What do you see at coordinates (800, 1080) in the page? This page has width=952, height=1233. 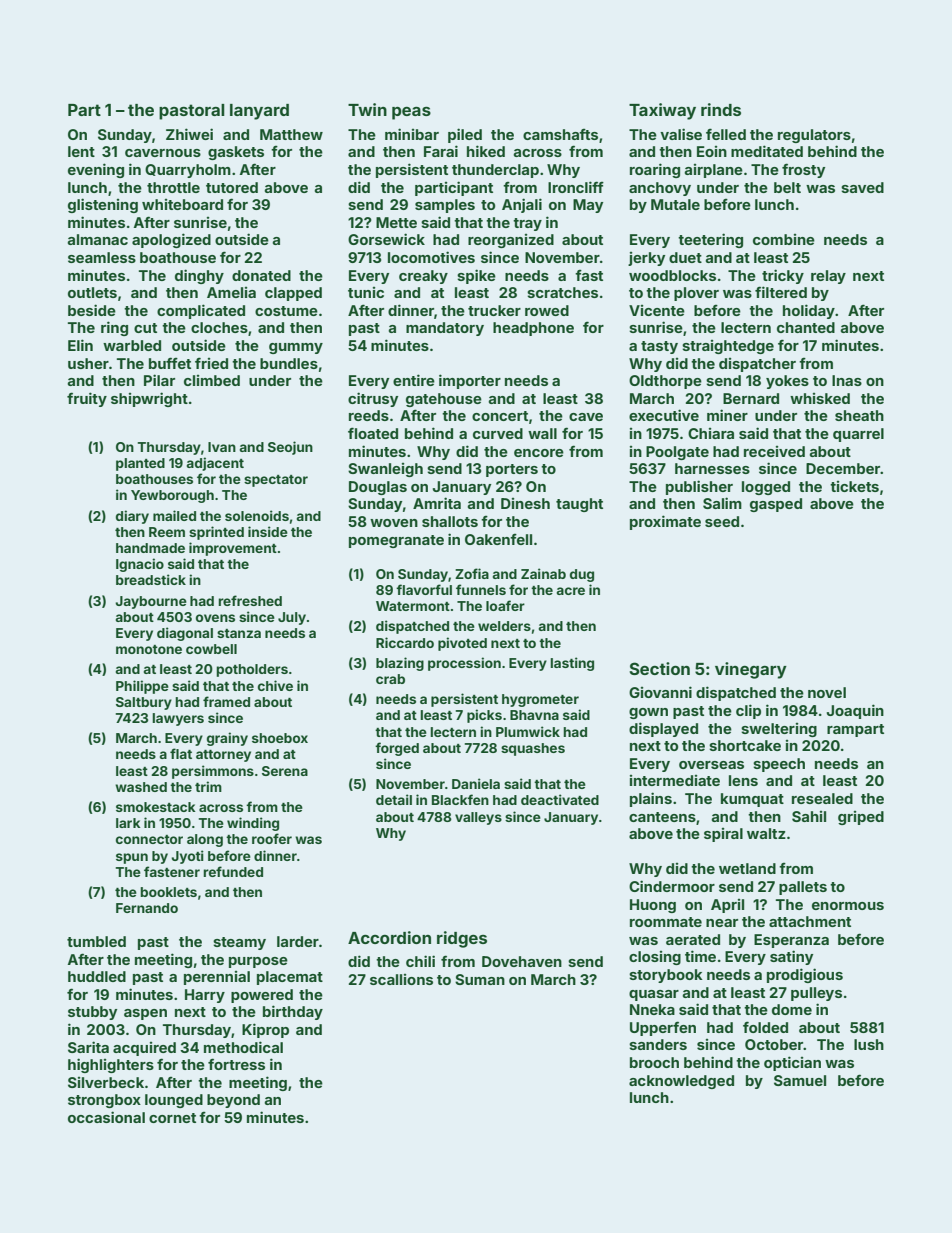 I see `Samuel` at bounding box center [800, 1080].
